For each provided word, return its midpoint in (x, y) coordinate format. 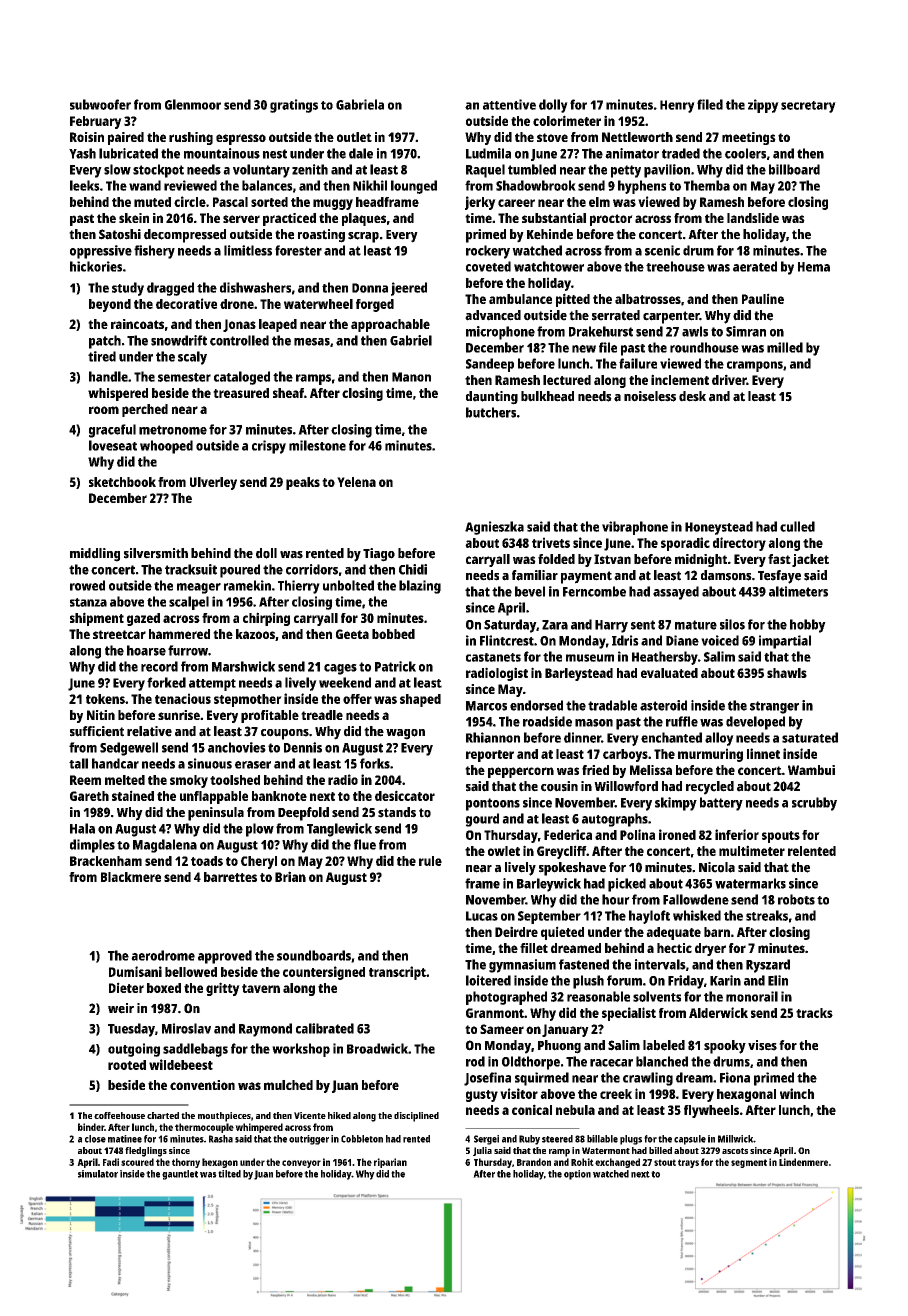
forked (166, 682)
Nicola (717, 867)
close (95, 1139)
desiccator (405, 795)
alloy (719, 739)
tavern (261, 988)
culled (797, 526)
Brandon (534, 1162)
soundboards (314, 955)
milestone (317, 445)
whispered (118, 394)
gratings (294, 106)
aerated (755, 266)
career (516, 203)
